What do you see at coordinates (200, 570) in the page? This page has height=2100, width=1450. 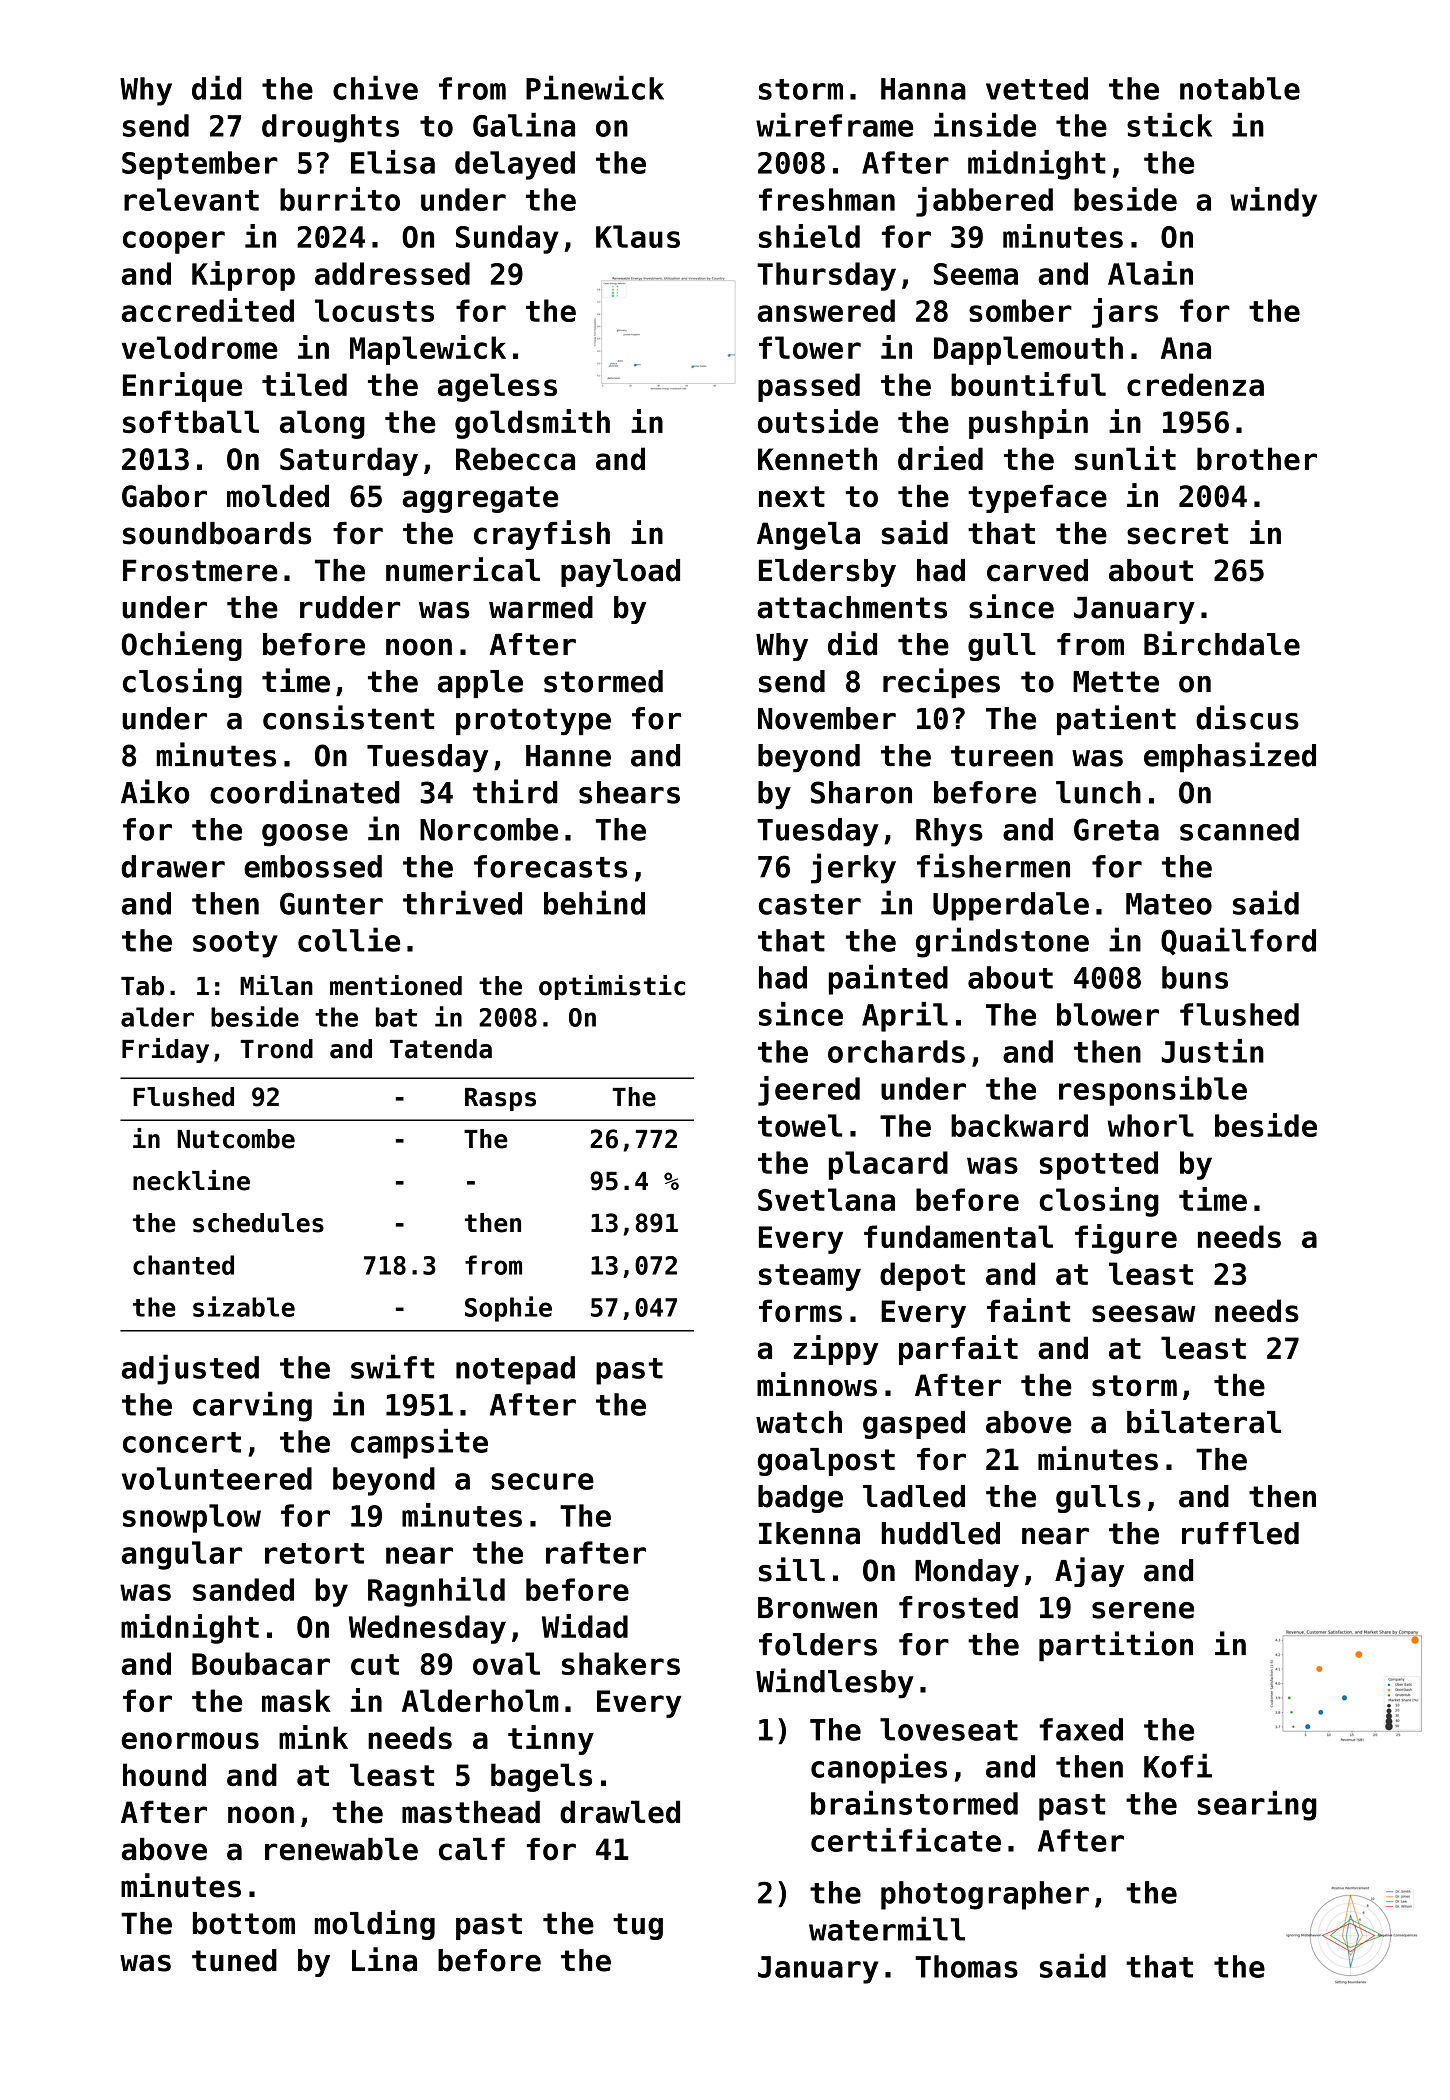 I see `Frostmere` at bounding box center [200, 570].
